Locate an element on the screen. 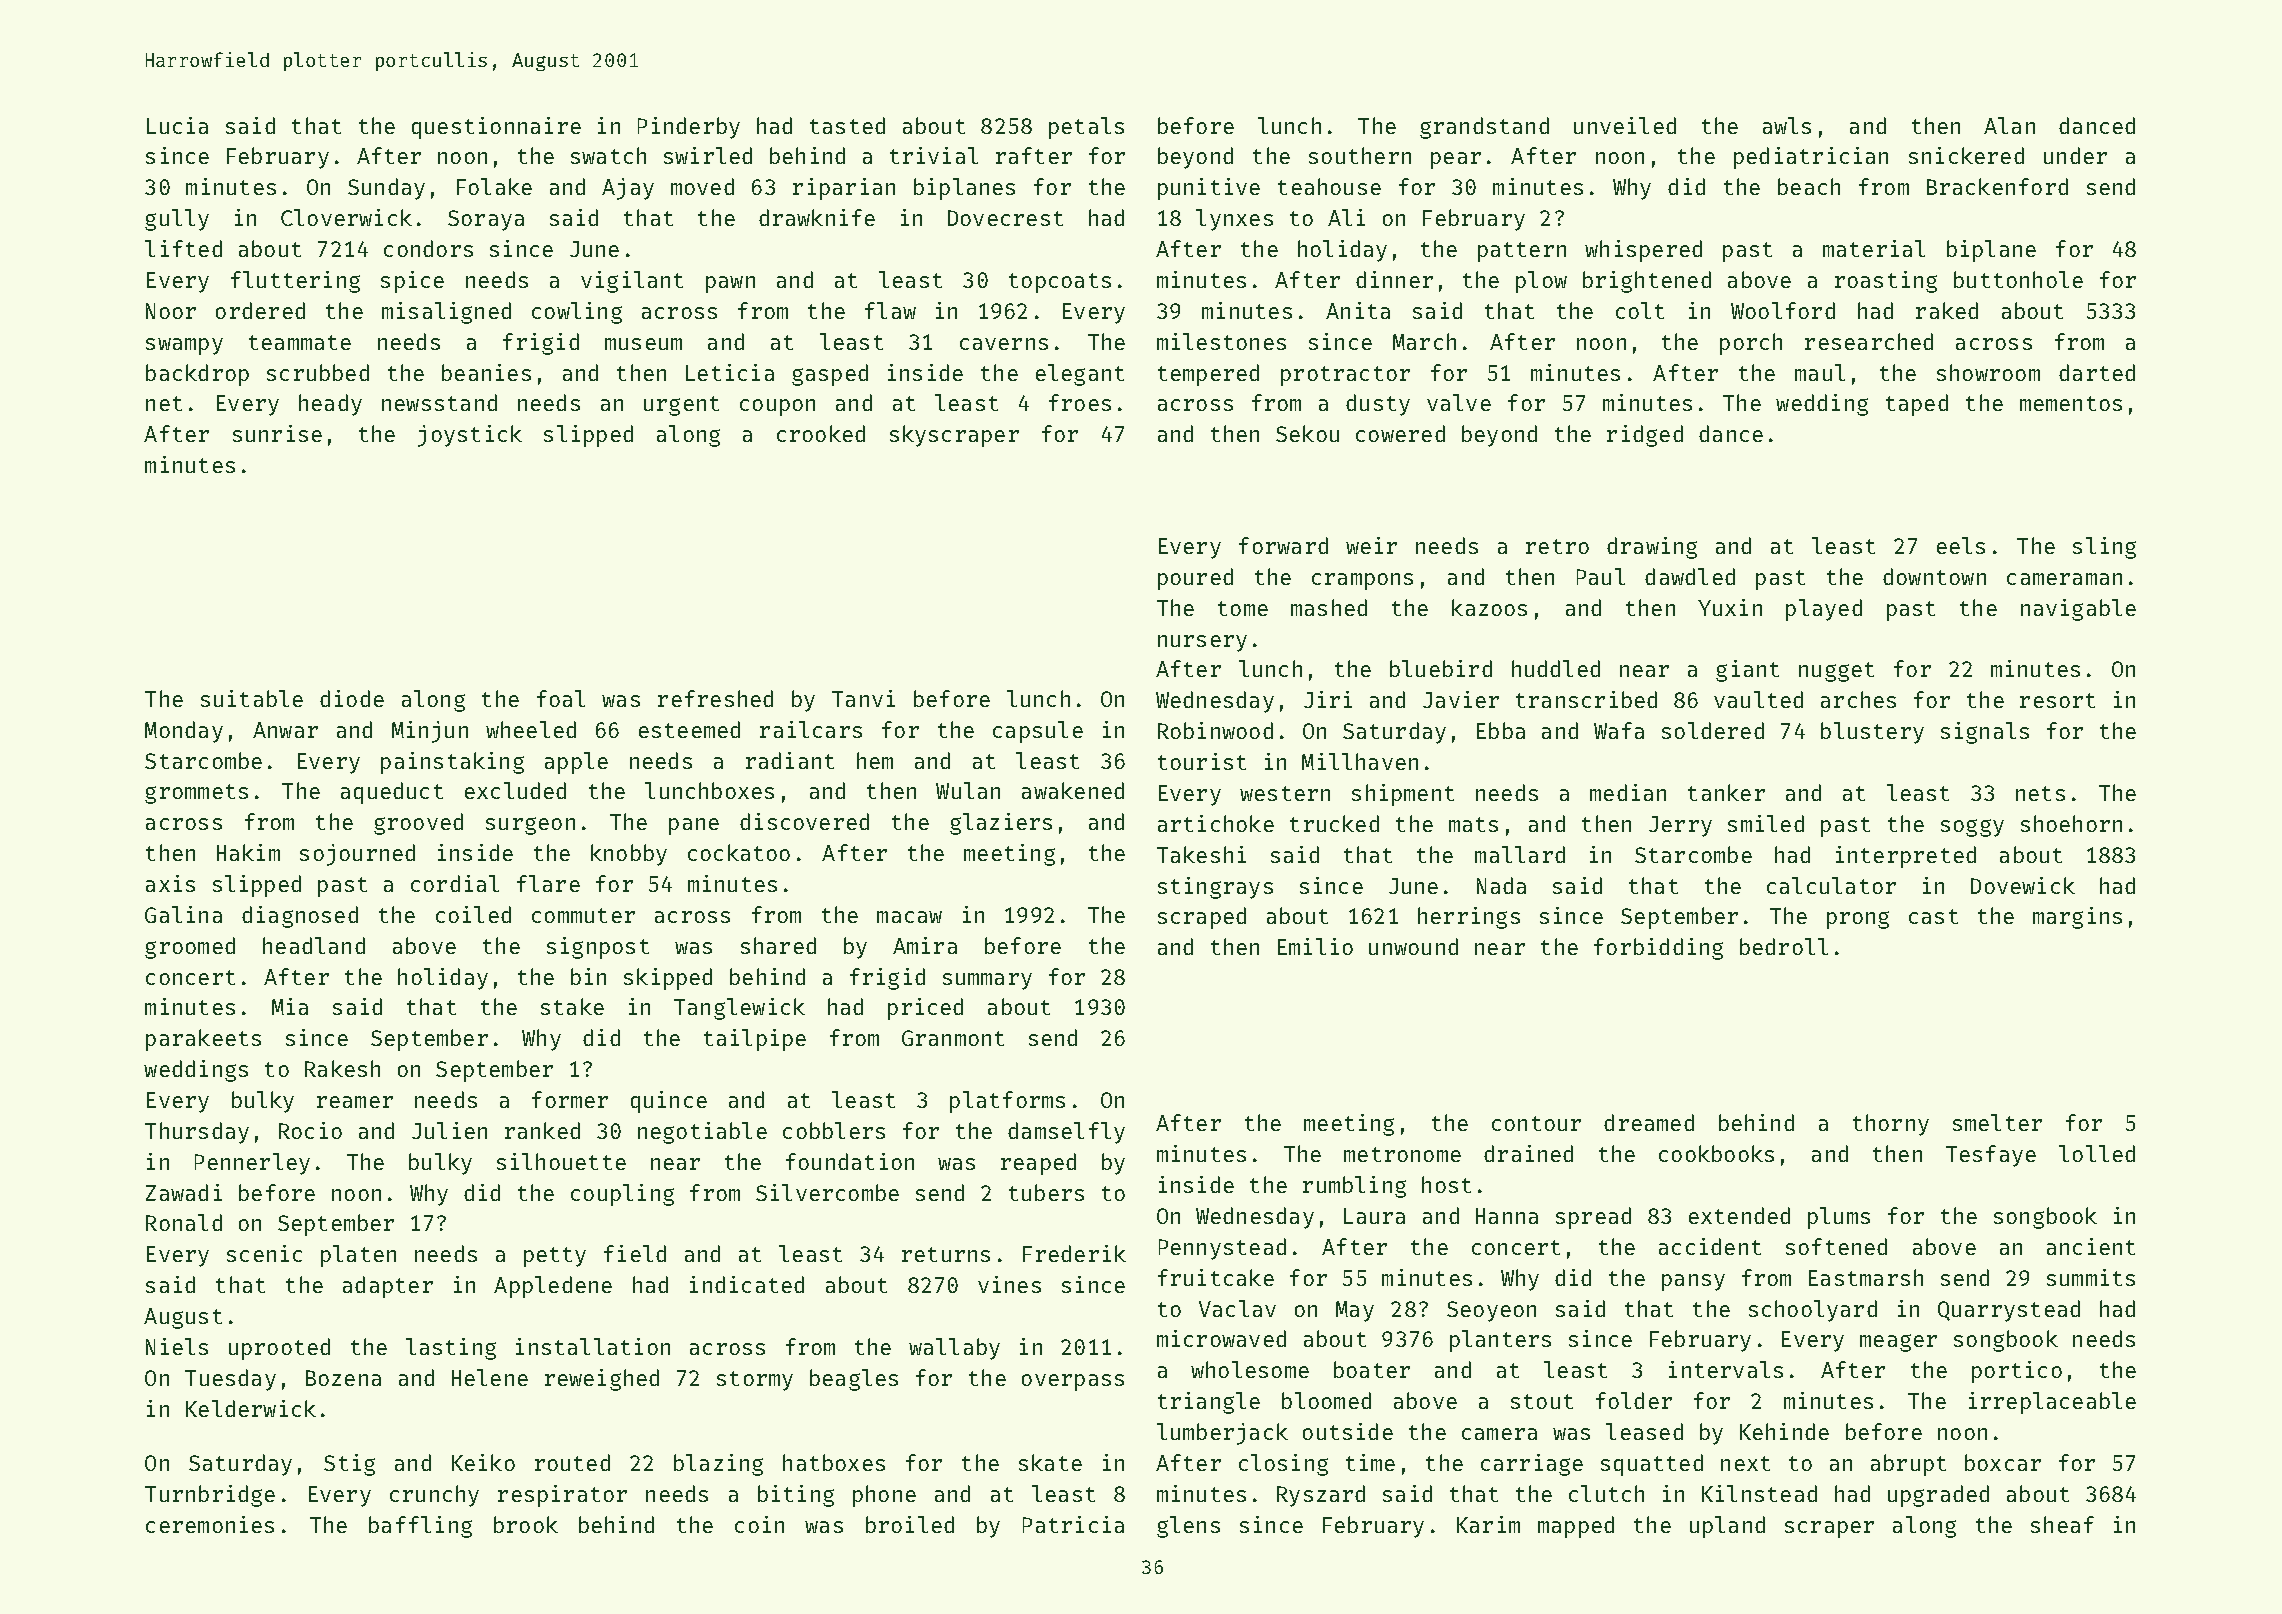 Image resolution: width=2282 pixels, height=1614 pixels. suitable is located at coordinates (252, 698).
